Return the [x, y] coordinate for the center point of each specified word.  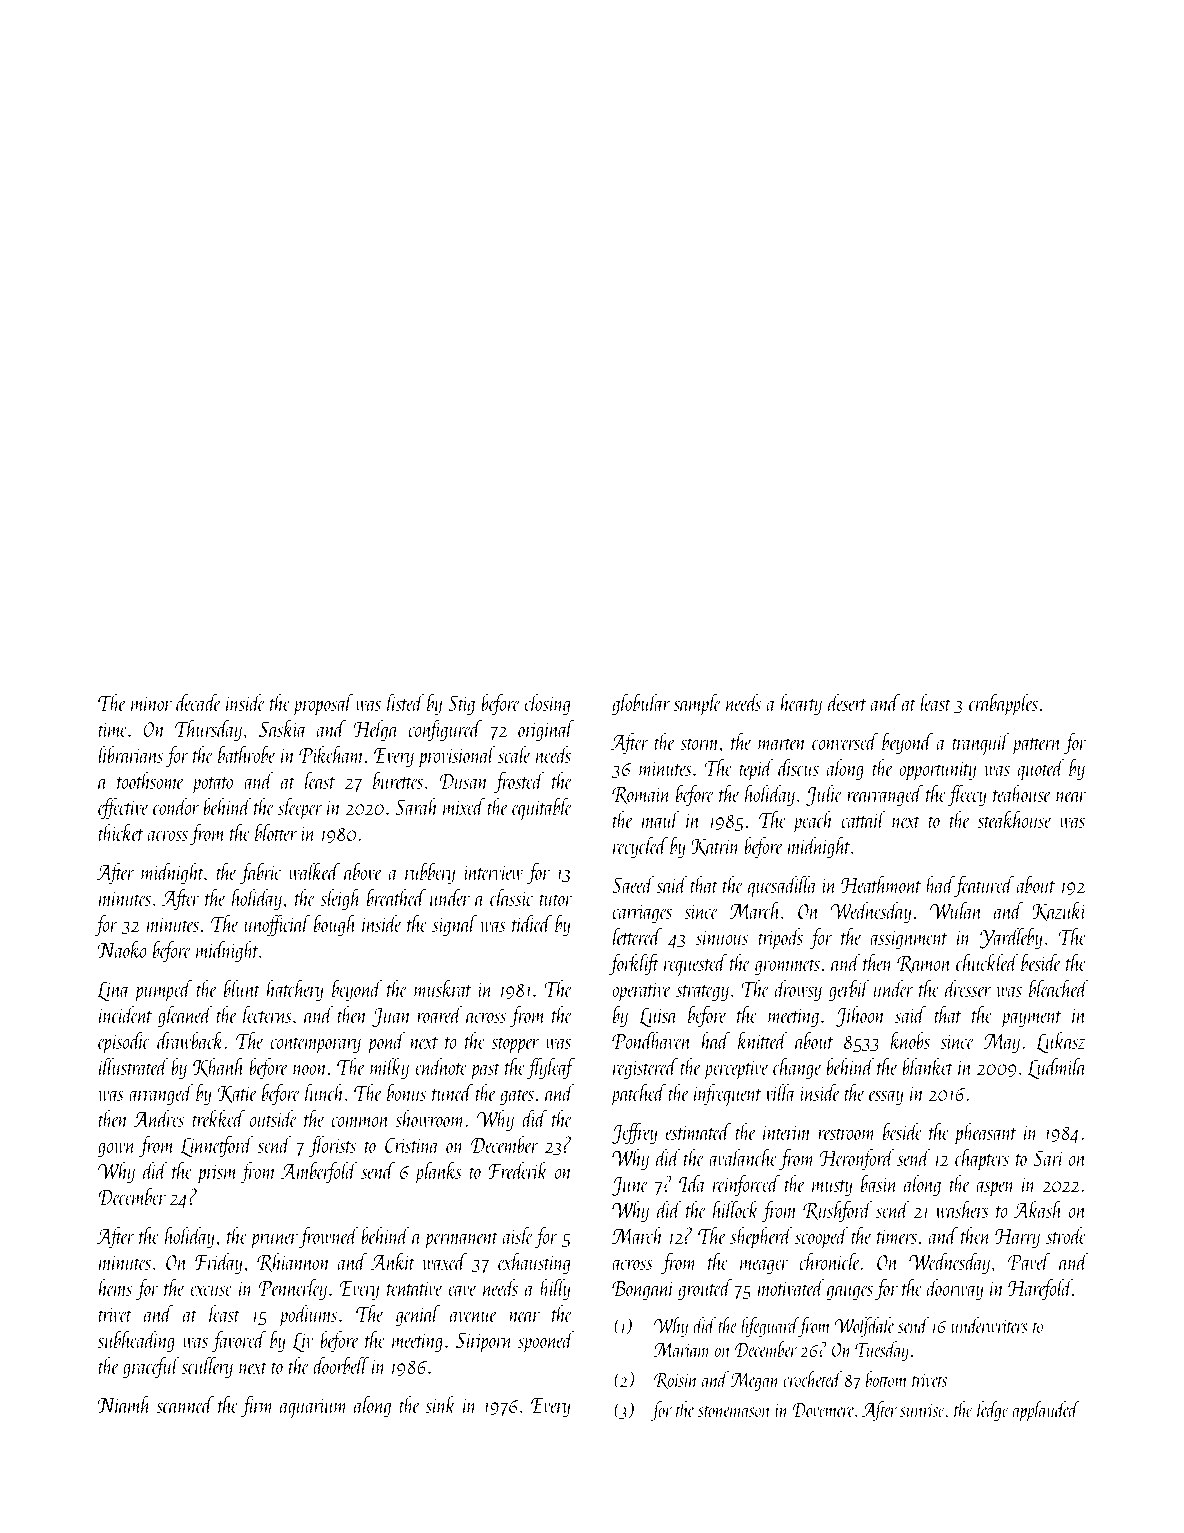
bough [335, 925]
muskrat [443, 988]
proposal [323, 704]
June [629, 1186]
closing [547, 704]
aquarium [314, 1408]
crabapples [1003, 705]
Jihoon [860, 1016]
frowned [329, 1237]
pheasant [985, 1133]
